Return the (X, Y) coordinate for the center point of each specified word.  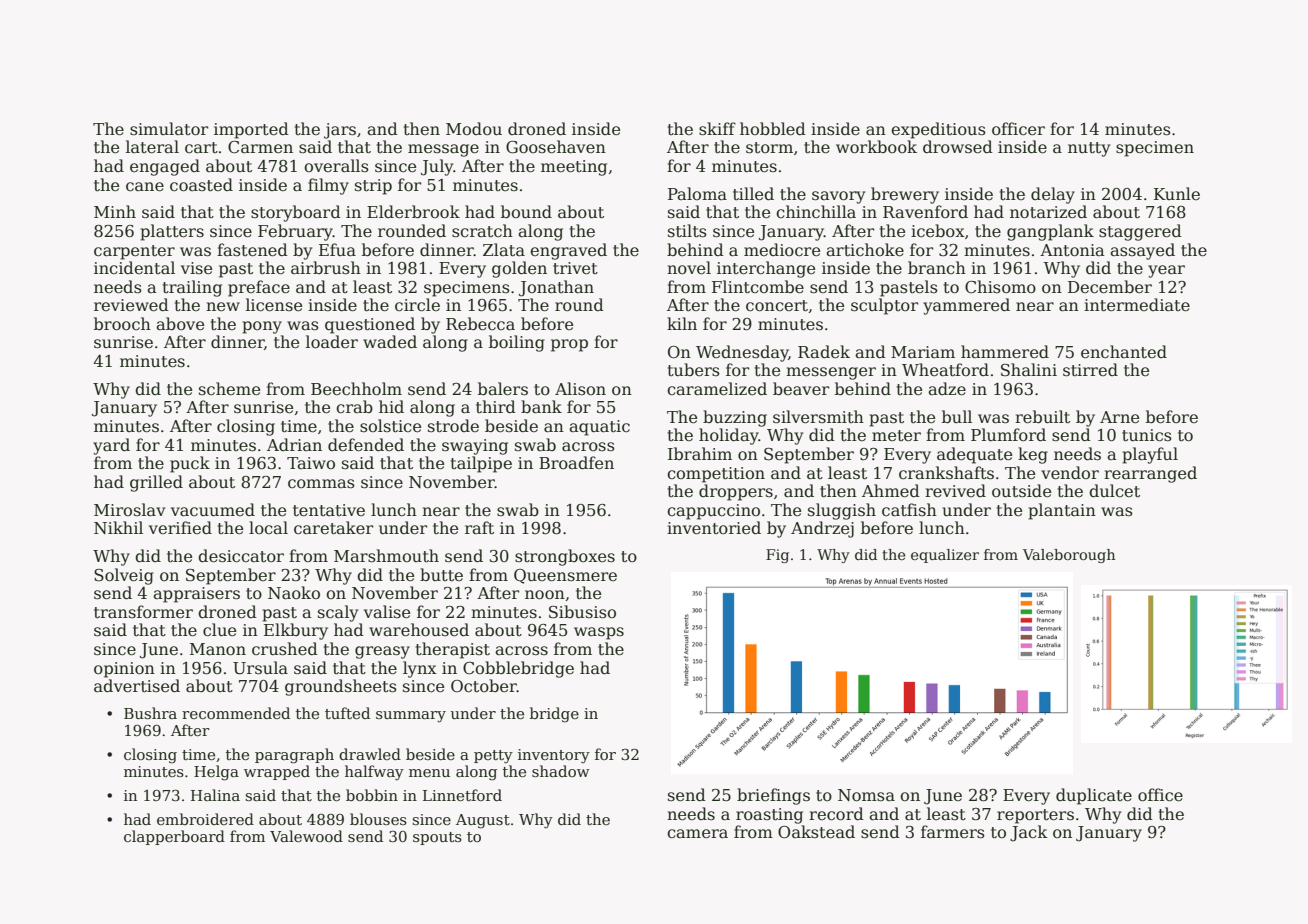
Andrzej (822, 529)
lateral (152, 147)
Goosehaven (556, 147)
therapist (453, 650)
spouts (437, 838)
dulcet (1114, 491)
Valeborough (1069, 556)
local (268, 527)
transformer (143, 612)
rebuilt (1042, 417)
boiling (517, 343)
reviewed (131, 305)
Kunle (1177, 193)
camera (697, 834)
